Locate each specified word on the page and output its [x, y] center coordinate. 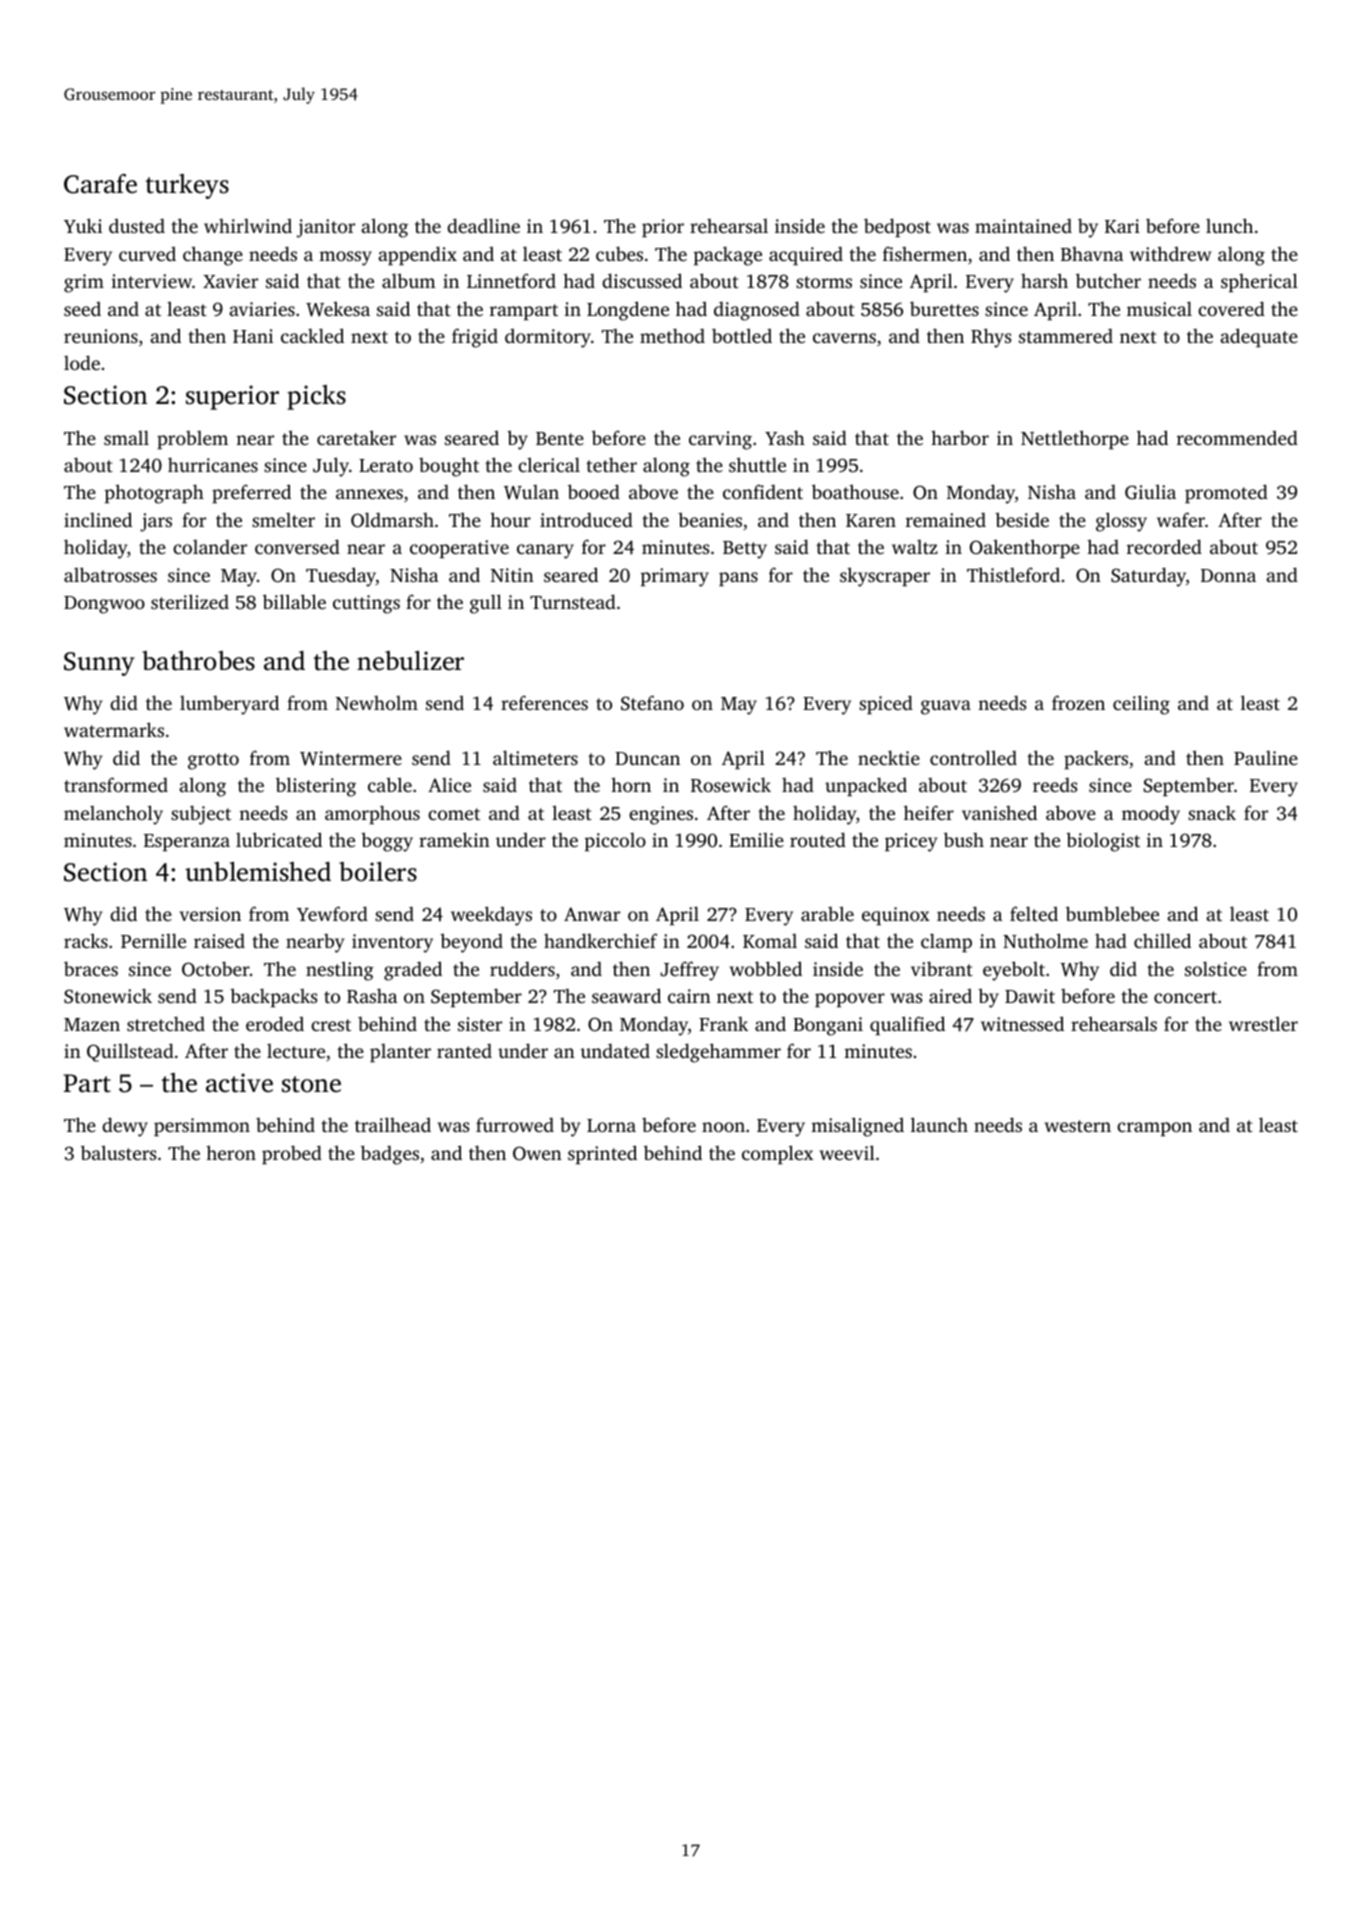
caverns [844, 338]
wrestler [1263, 1023]
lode [82, 362]
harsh [1044, 280]
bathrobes [198, 661]
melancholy [113, 815]
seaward [626, 995]
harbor [960, 437]
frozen [1078, 702]
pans [738, 579]
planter [400, 1053]
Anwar [592, 914]
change [213, 256]
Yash [785, 437]
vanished [999, 812]
